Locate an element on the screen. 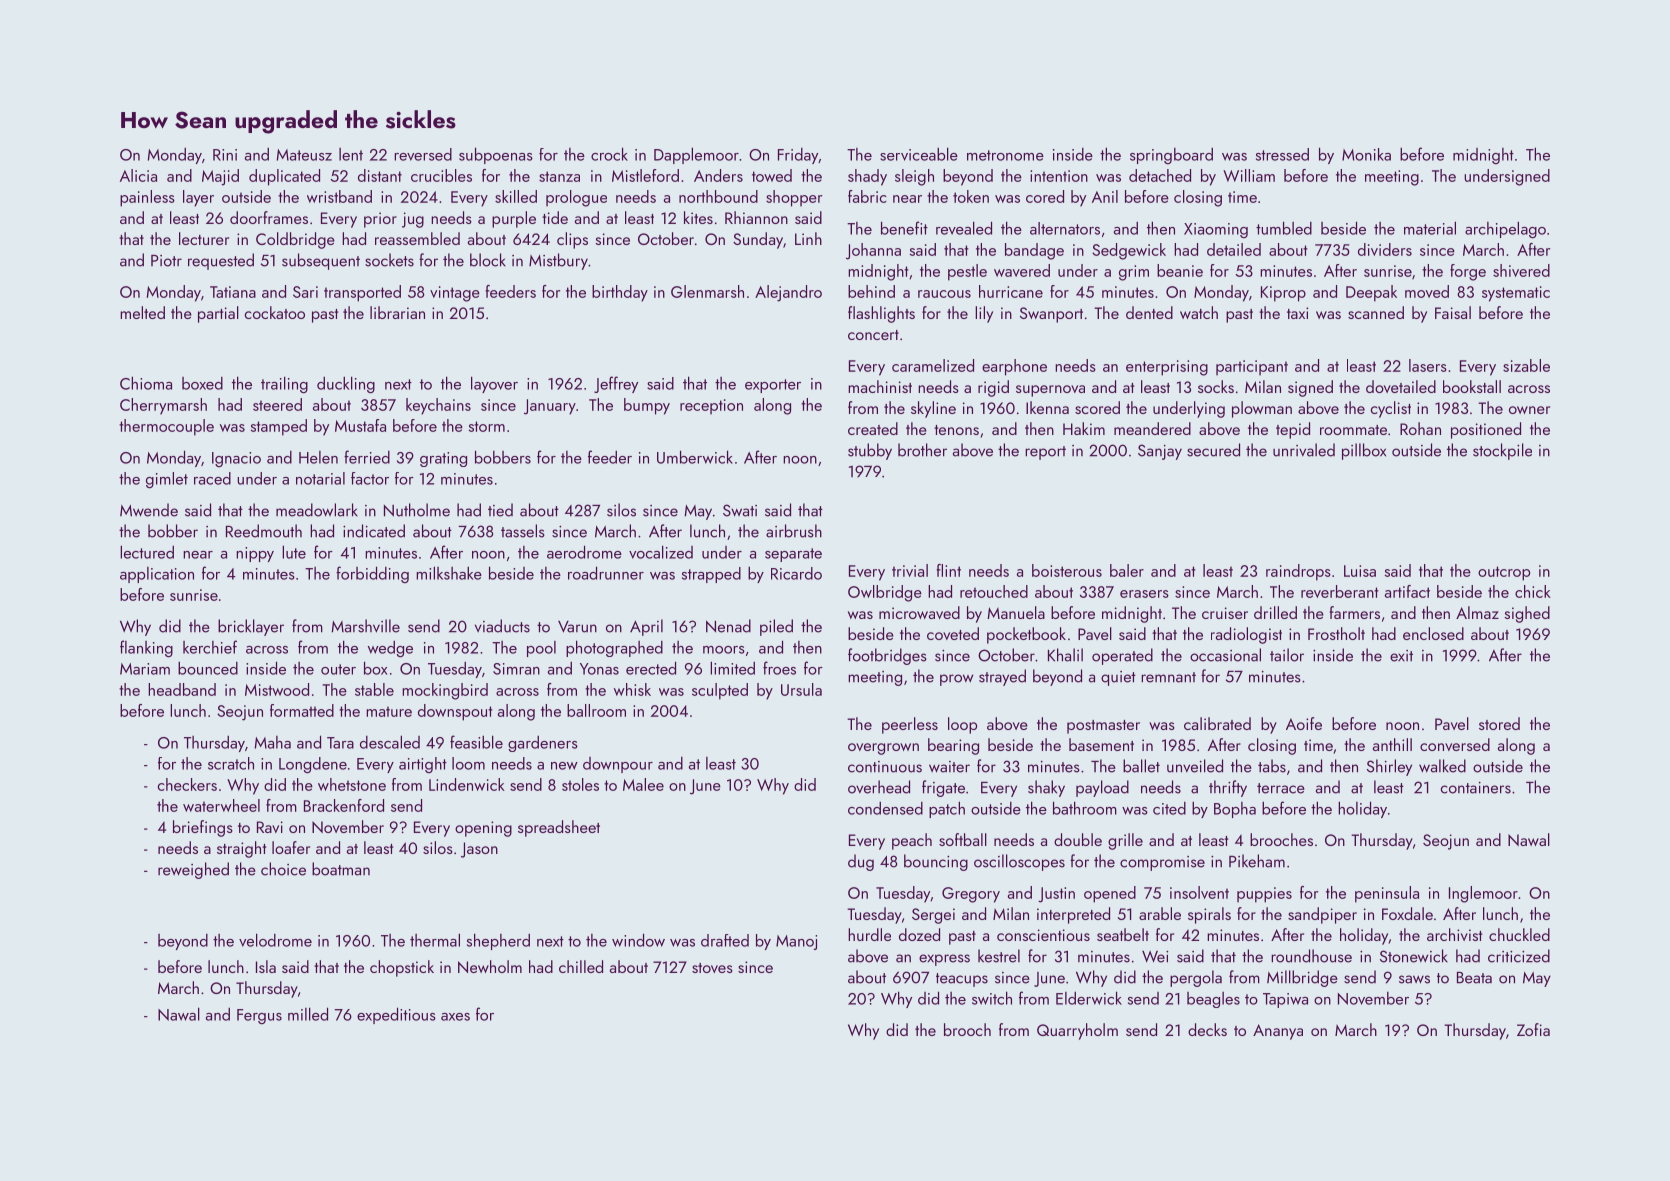 The width and height of the screenshot is (1670, 1181). stressed is located at coordinates (1282, 154).
